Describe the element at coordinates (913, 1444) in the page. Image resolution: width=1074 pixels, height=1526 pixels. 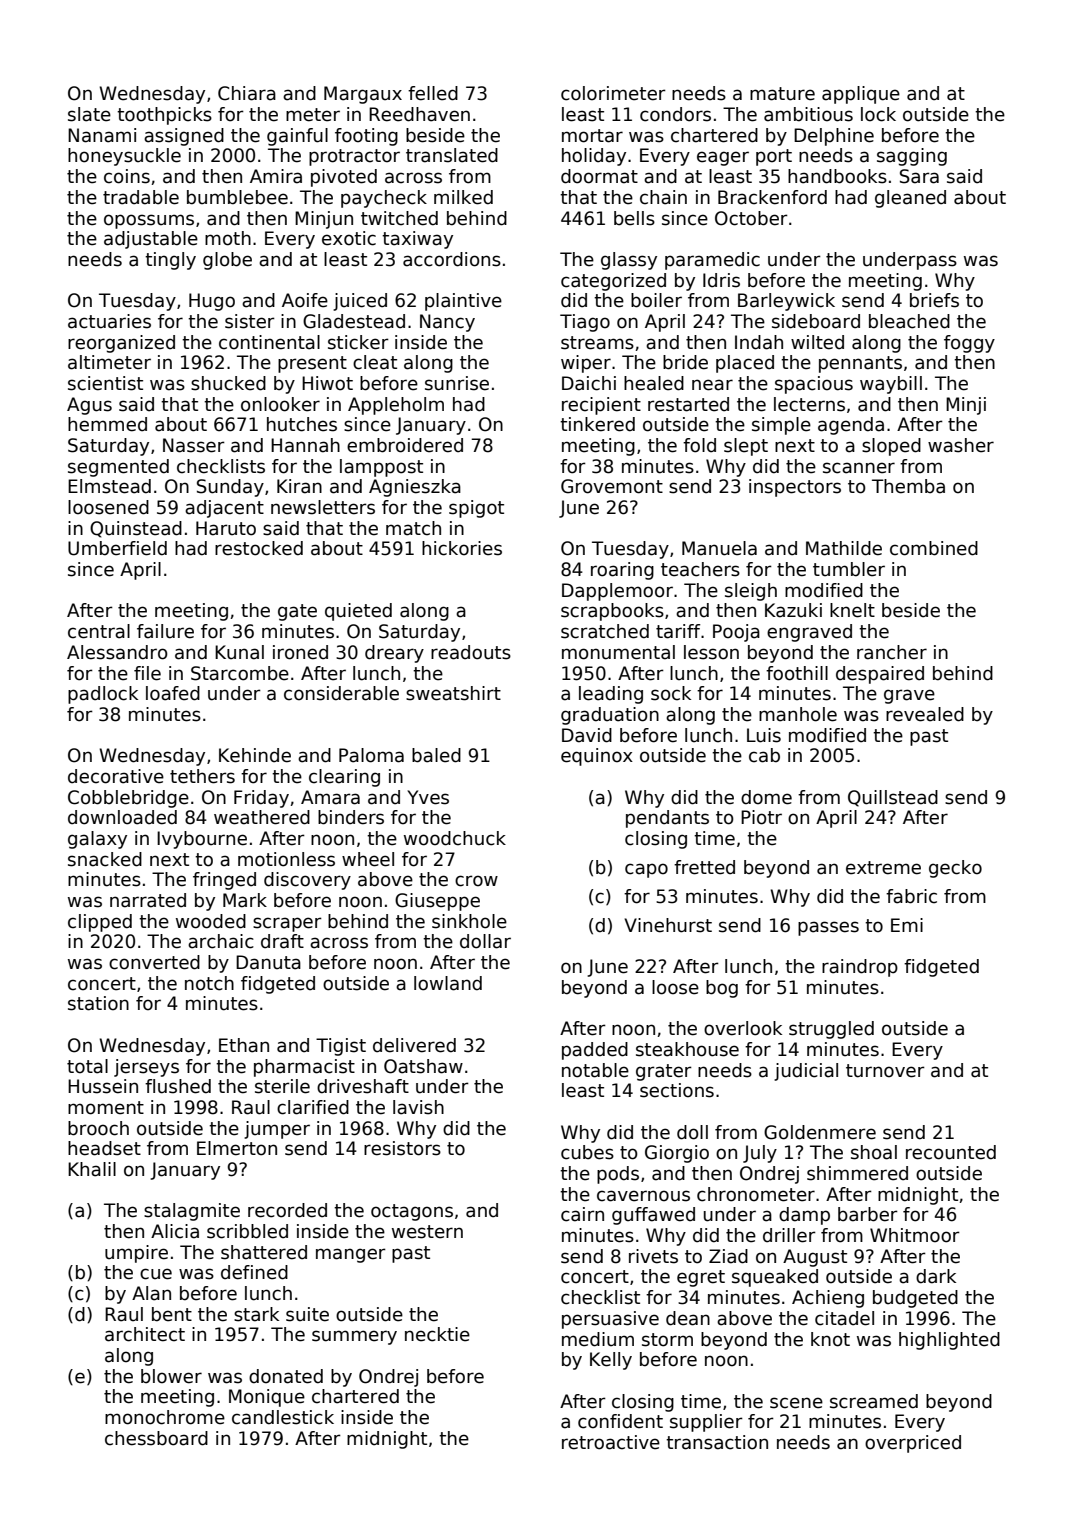
I see `overpriced` at that location.
